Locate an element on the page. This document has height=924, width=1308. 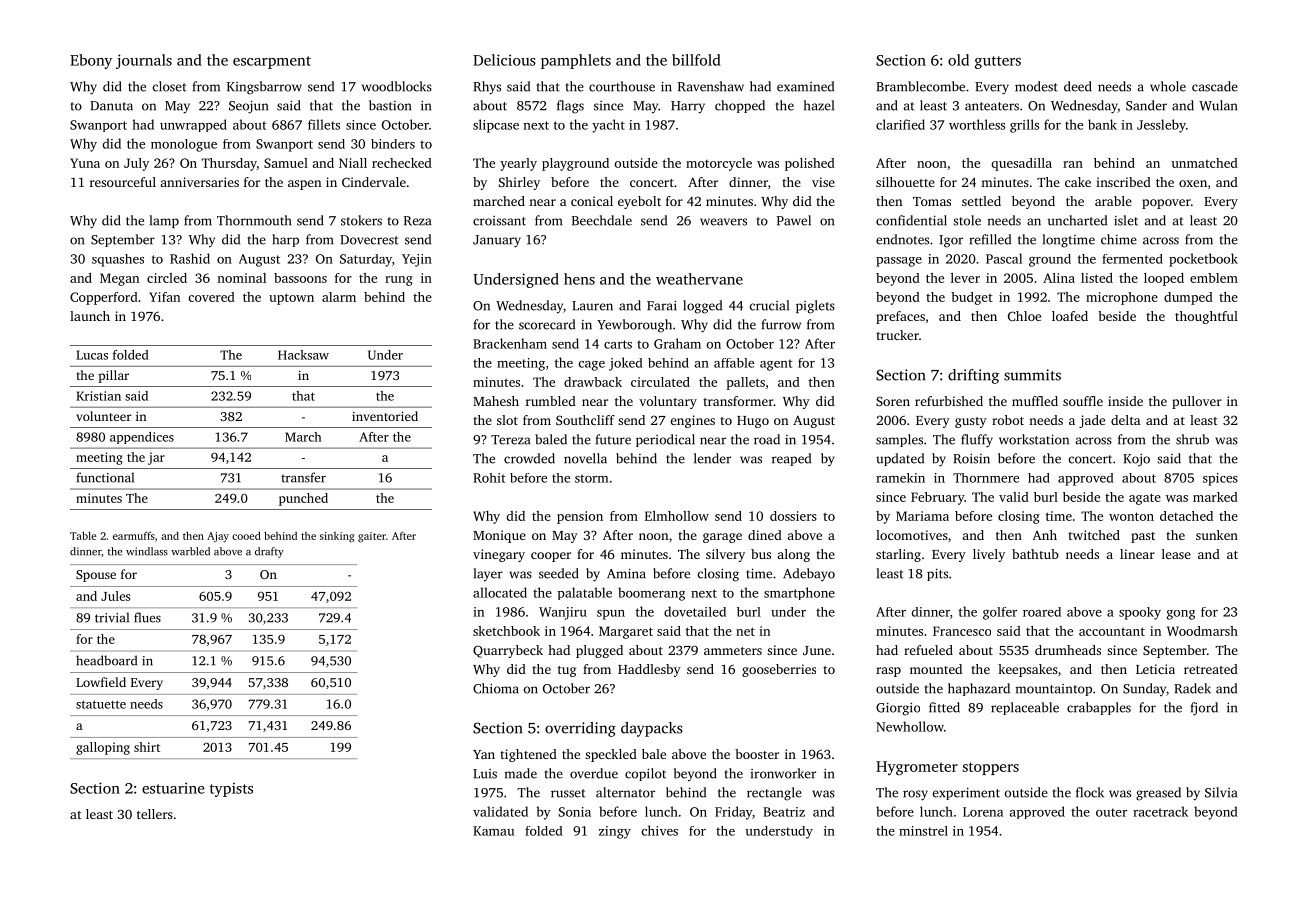
modest is located at coordinates (1036, 86).
